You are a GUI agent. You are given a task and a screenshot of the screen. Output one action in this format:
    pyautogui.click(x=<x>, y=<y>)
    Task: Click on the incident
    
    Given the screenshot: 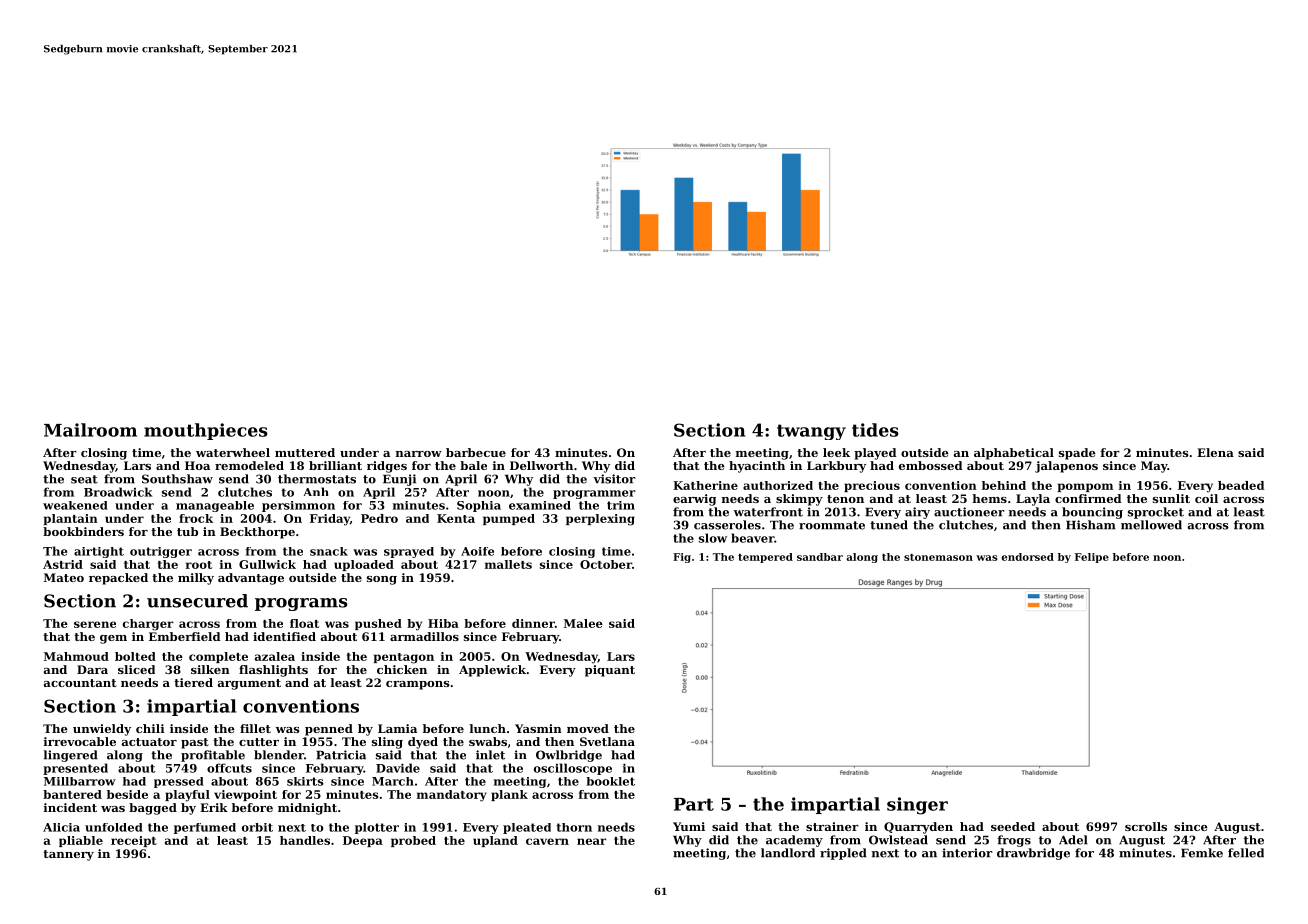 What is the action you would take?
    pyautogui.click(x=70, y=807)
